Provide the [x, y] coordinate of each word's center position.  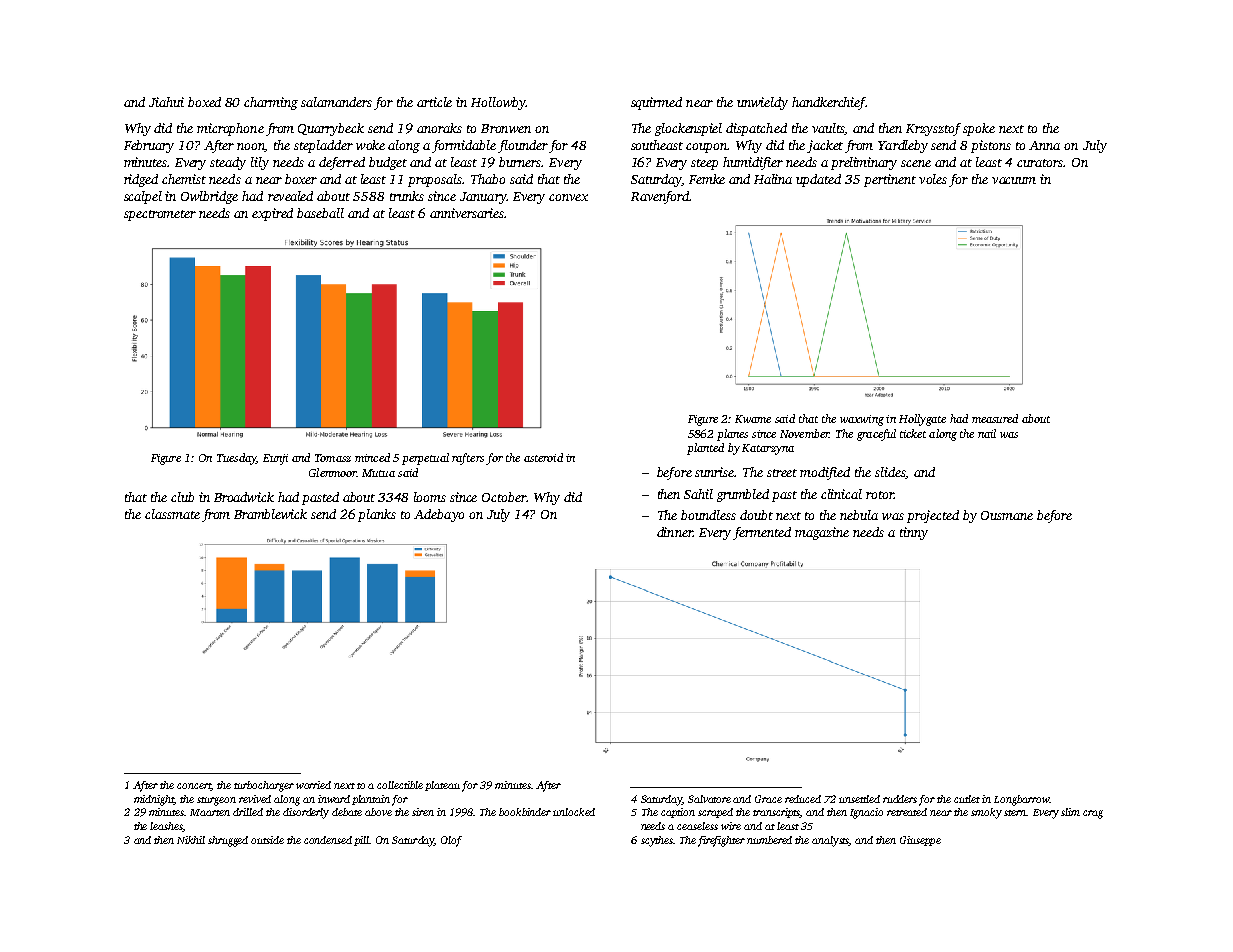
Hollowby [498, 103]
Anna [1044, 145]
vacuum [1014, 180]
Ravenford [660, 197]
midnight [154, 800]
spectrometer [160, 215]
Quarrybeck [331, 129]
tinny [914, 533]
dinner [675, 532]
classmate [172, 514]
